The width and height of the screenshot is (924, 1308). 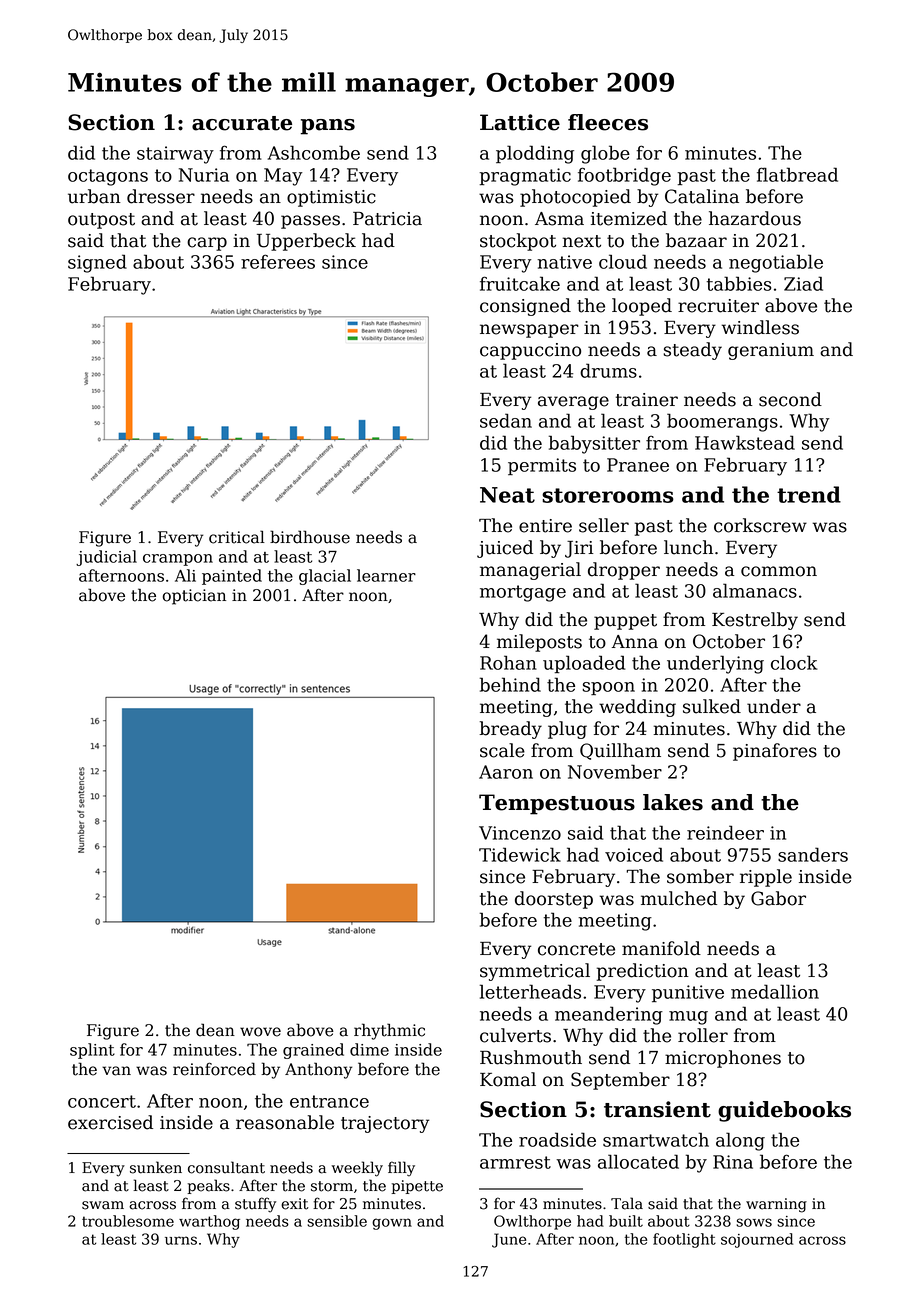 What do you see at coordinates (175, 155) in the screenshot?
I see `stairway` at bounding box center [175, 155].
